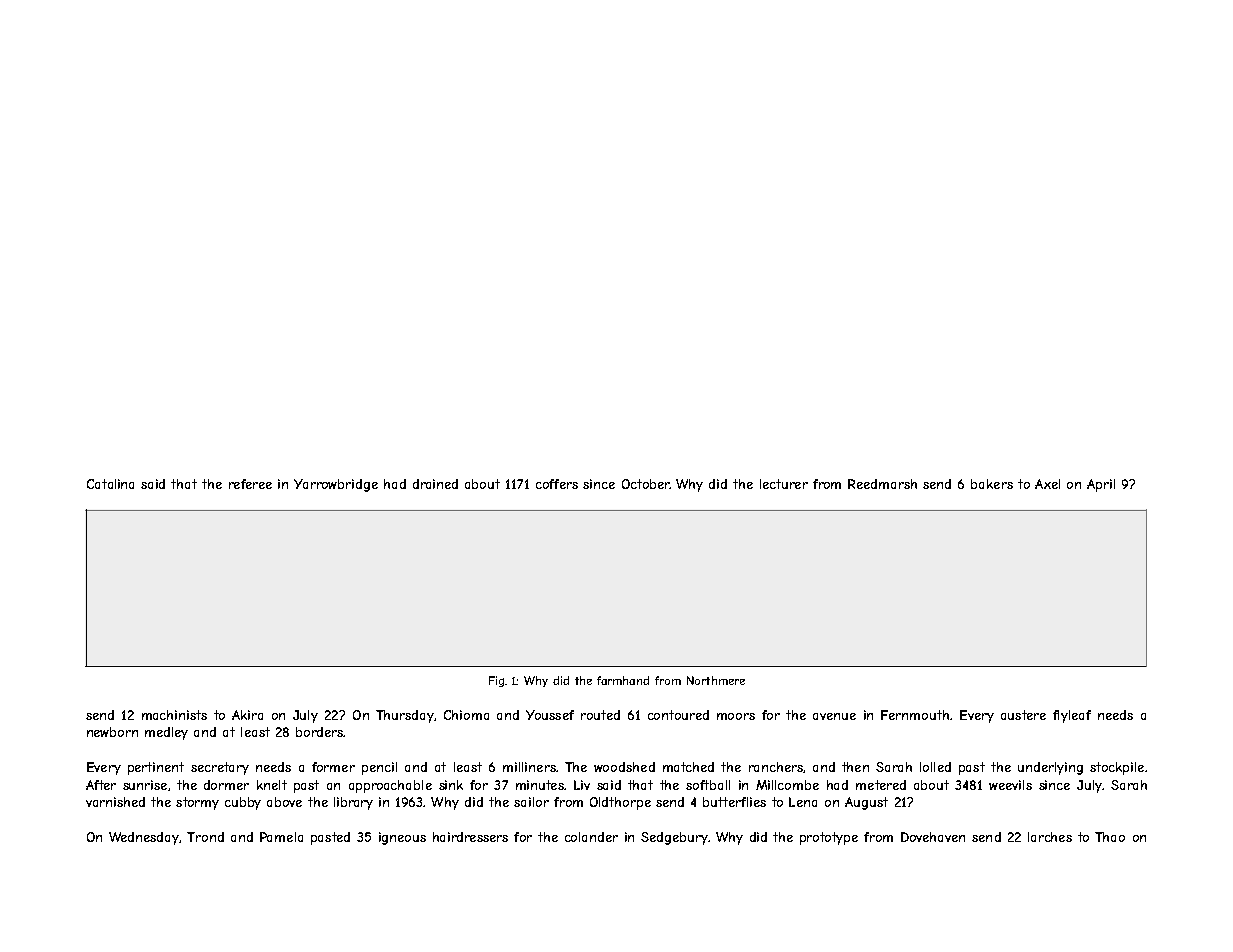  Describe the element at coordinates (716, 680) in the document. I see `Northmere` at that location.
